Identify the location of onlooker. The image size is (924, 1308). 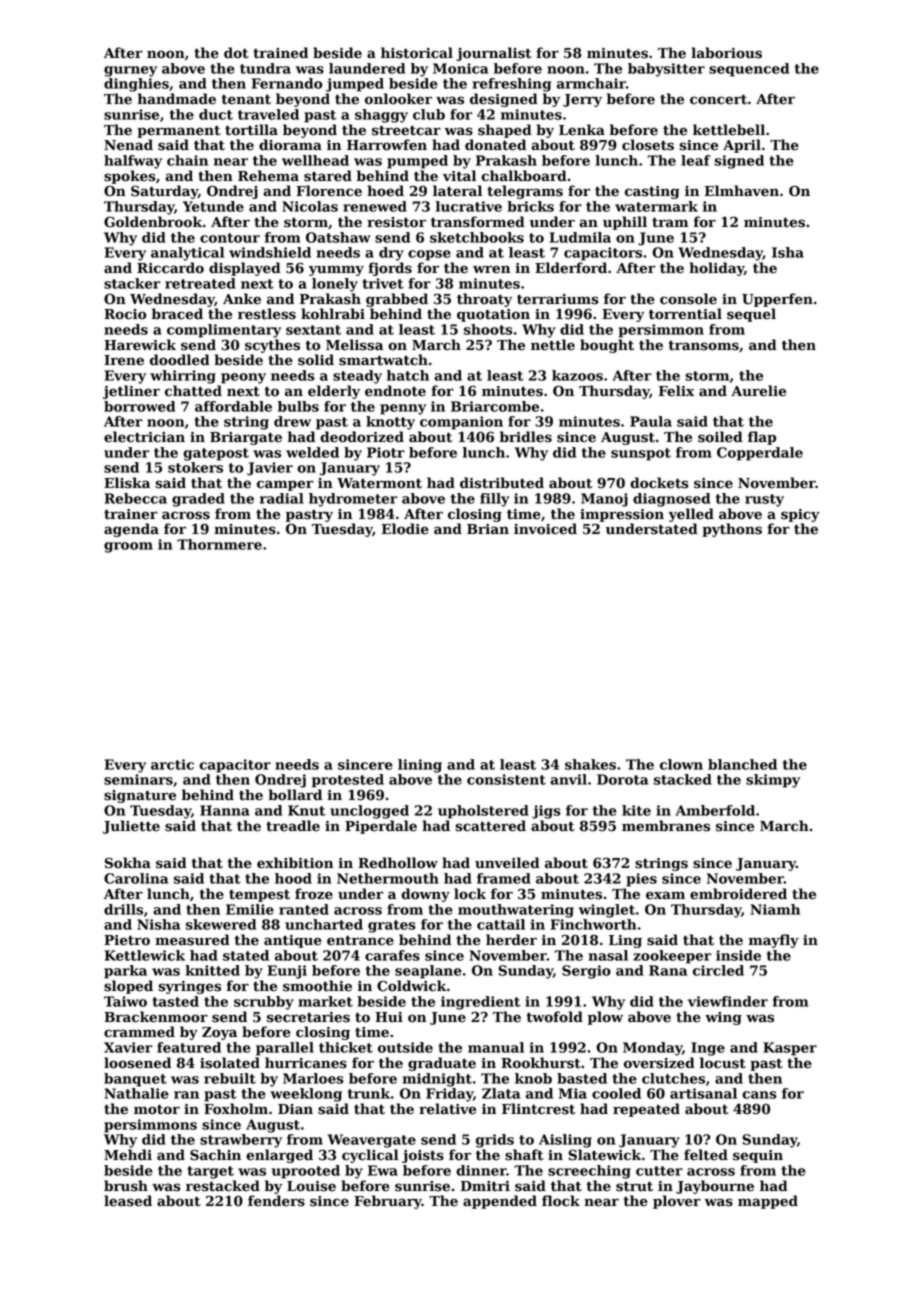
(398, 99).
